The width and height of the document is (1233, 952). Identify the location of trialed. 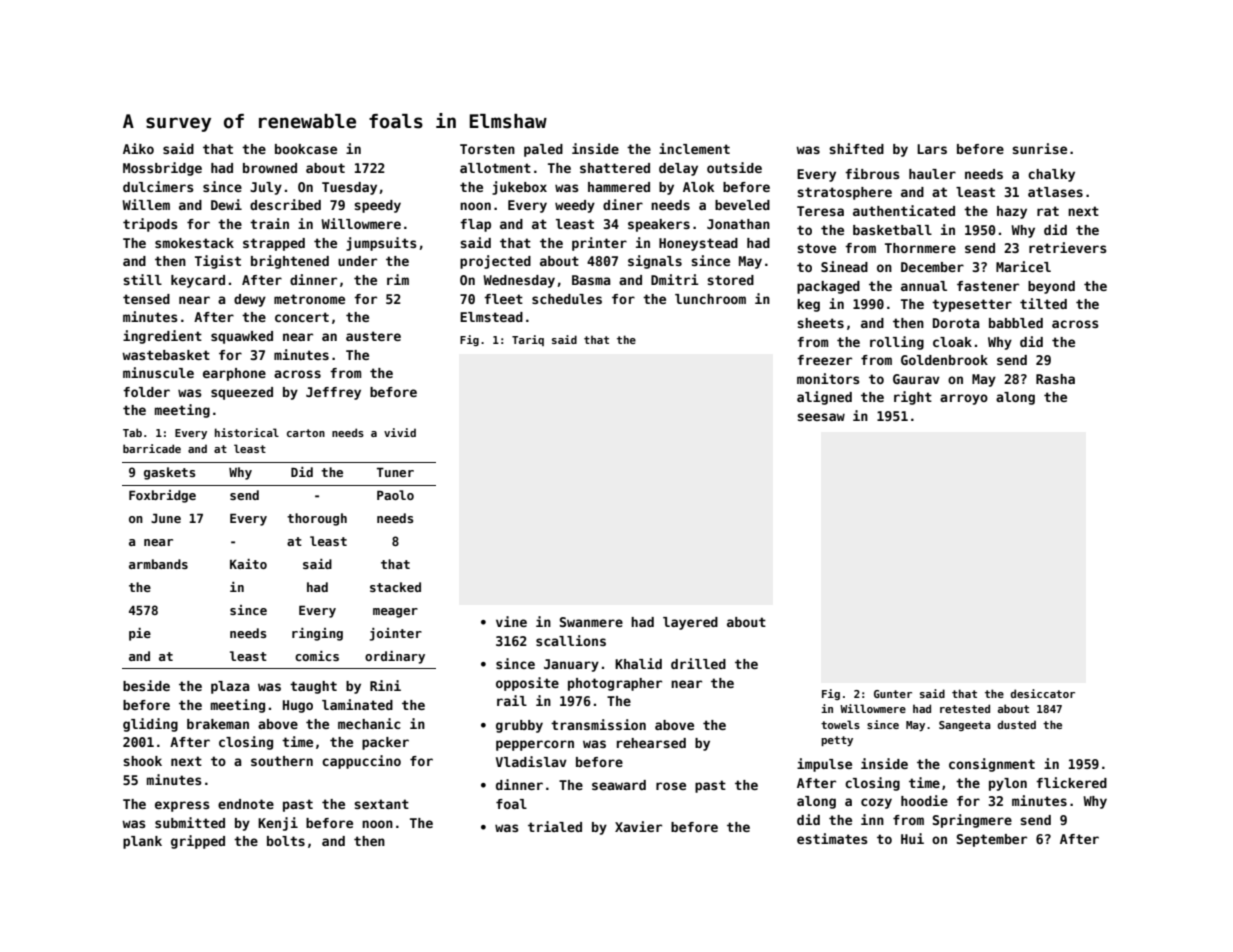
(555, 826).
